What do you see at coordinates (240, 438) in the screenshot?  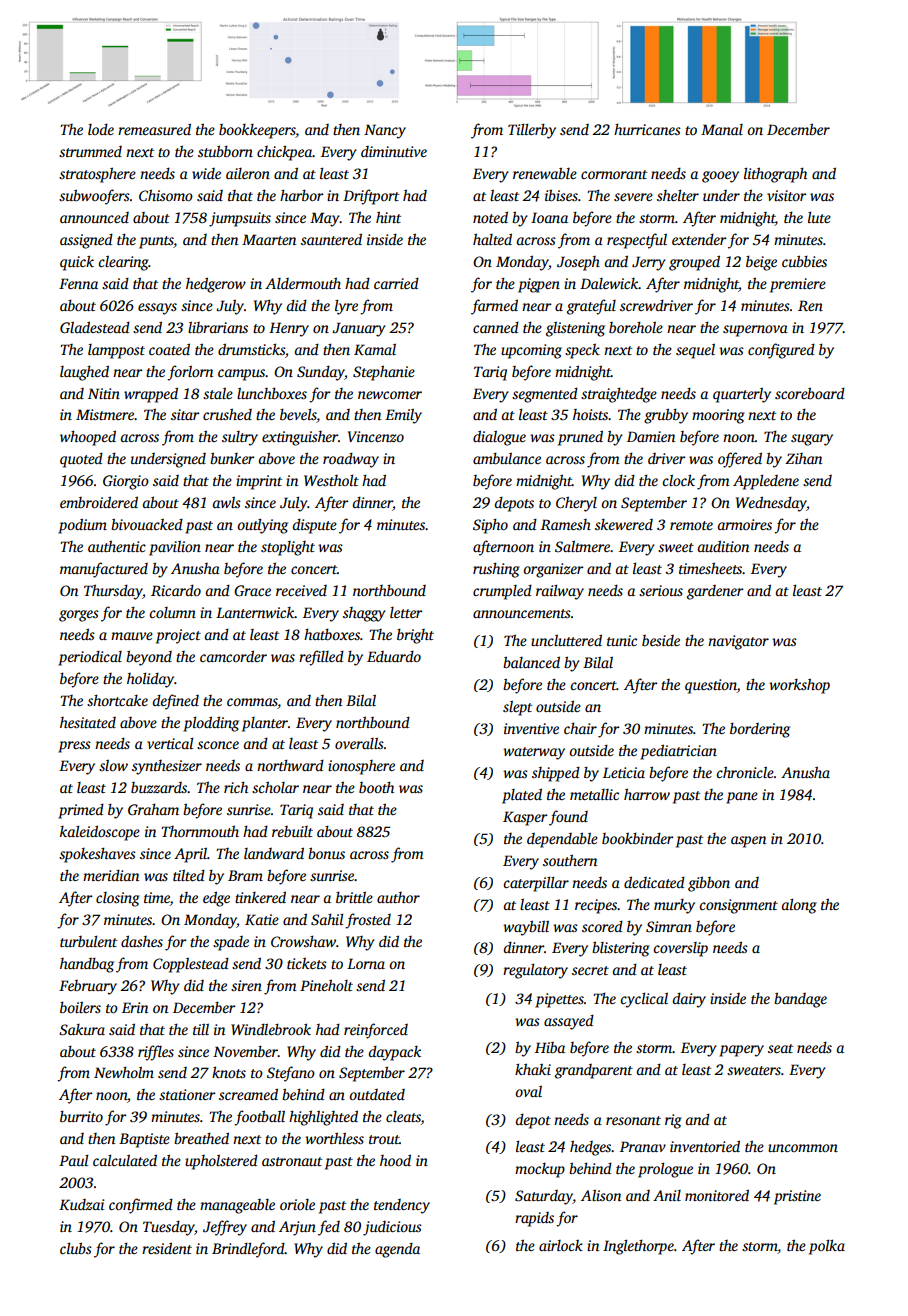 I see `sultry` at bounding box center [240, 438].
